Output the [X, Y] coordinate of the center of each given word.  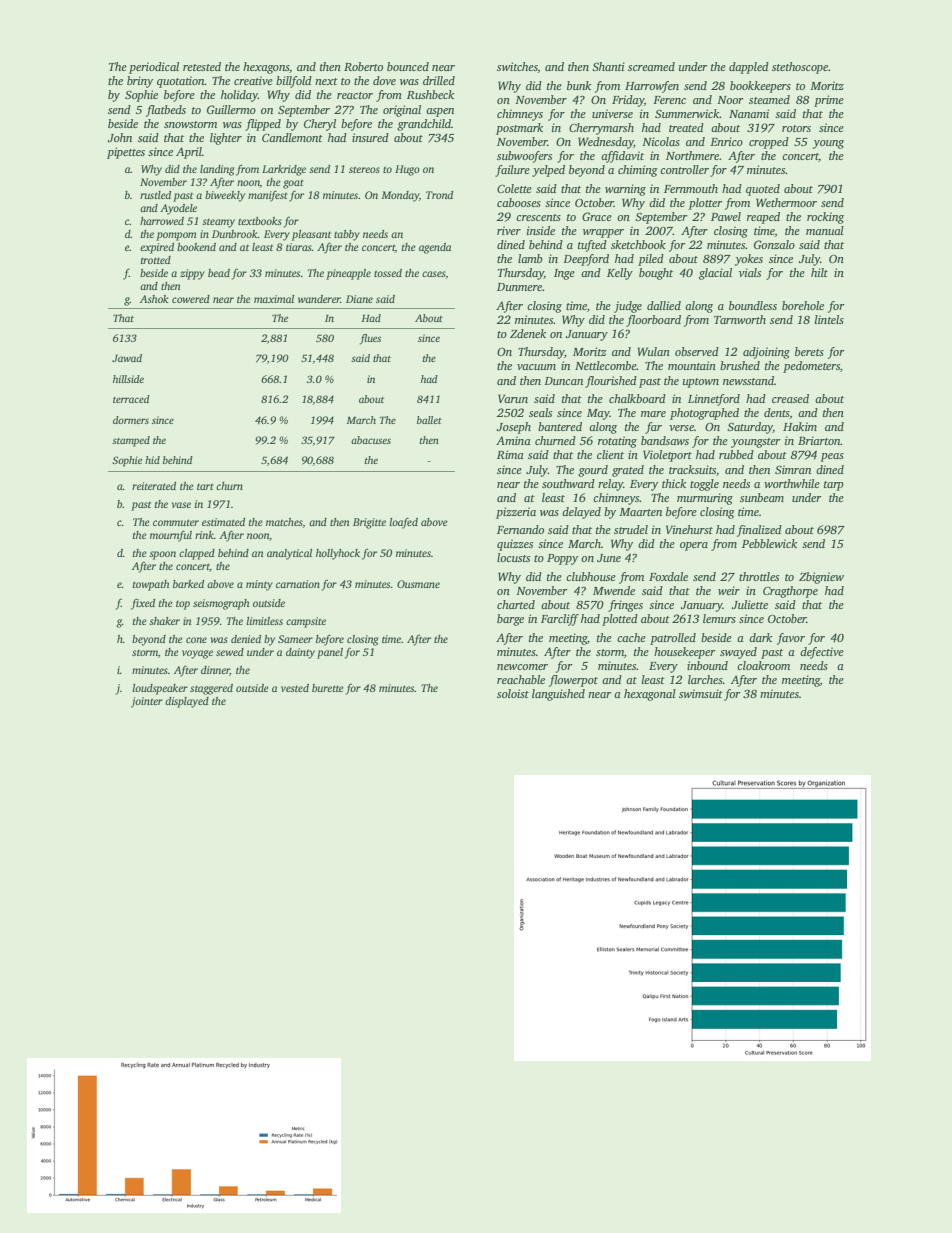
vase [181, 505]
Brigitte [369, 523]
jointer [147, 702]
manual [825, 230]
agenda [435, 248]
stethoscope [800, 68]
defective [822, 653]
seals [540, 412]
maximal [274, 299]
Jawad [127, 358]
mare [653, 414]
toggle [704, 485]
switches [517, 67]
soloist [513, 693]
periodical [154, 68]
